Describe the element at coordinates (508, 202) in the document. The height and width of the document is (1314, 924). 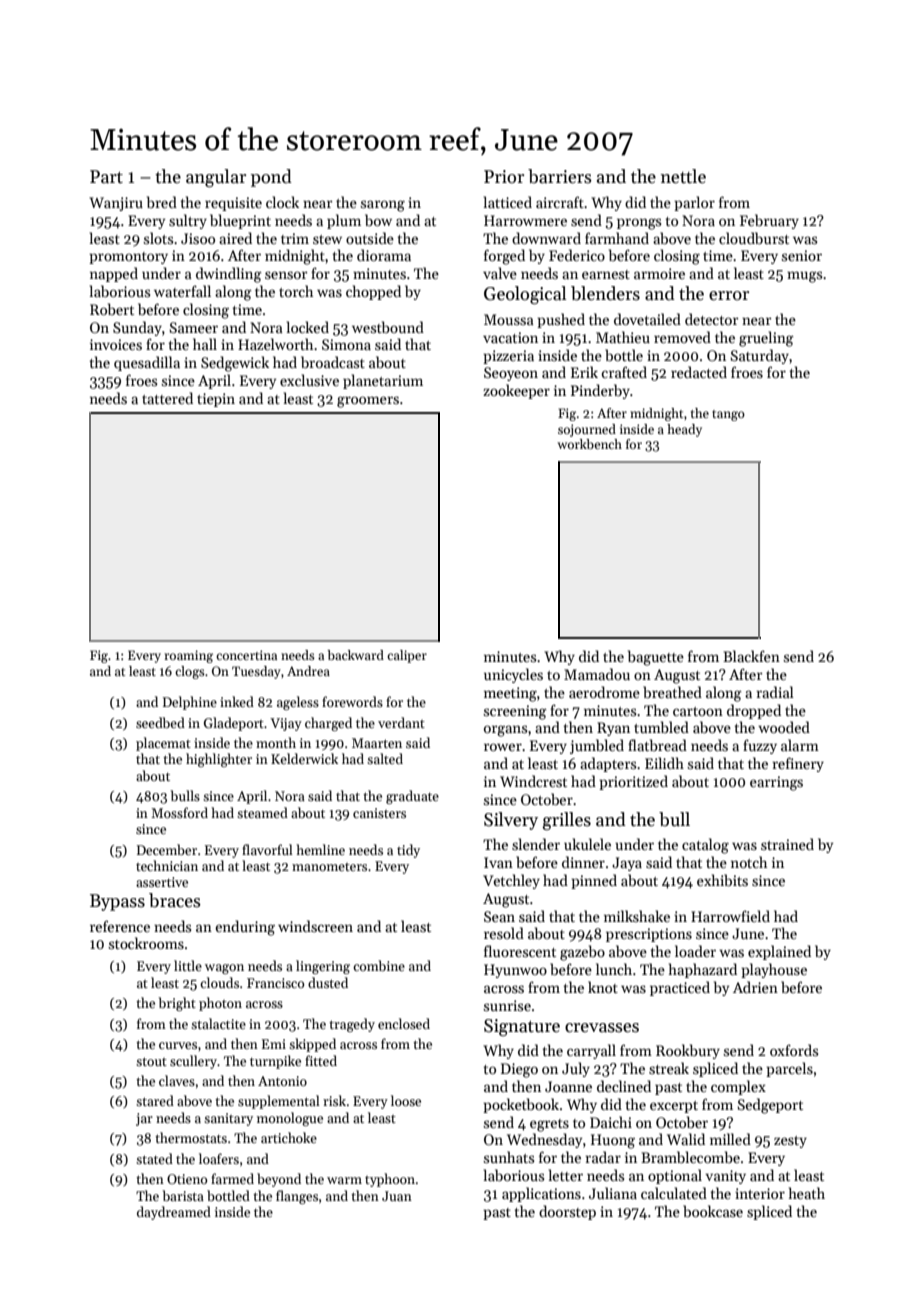
I see `latticed` at that location.
